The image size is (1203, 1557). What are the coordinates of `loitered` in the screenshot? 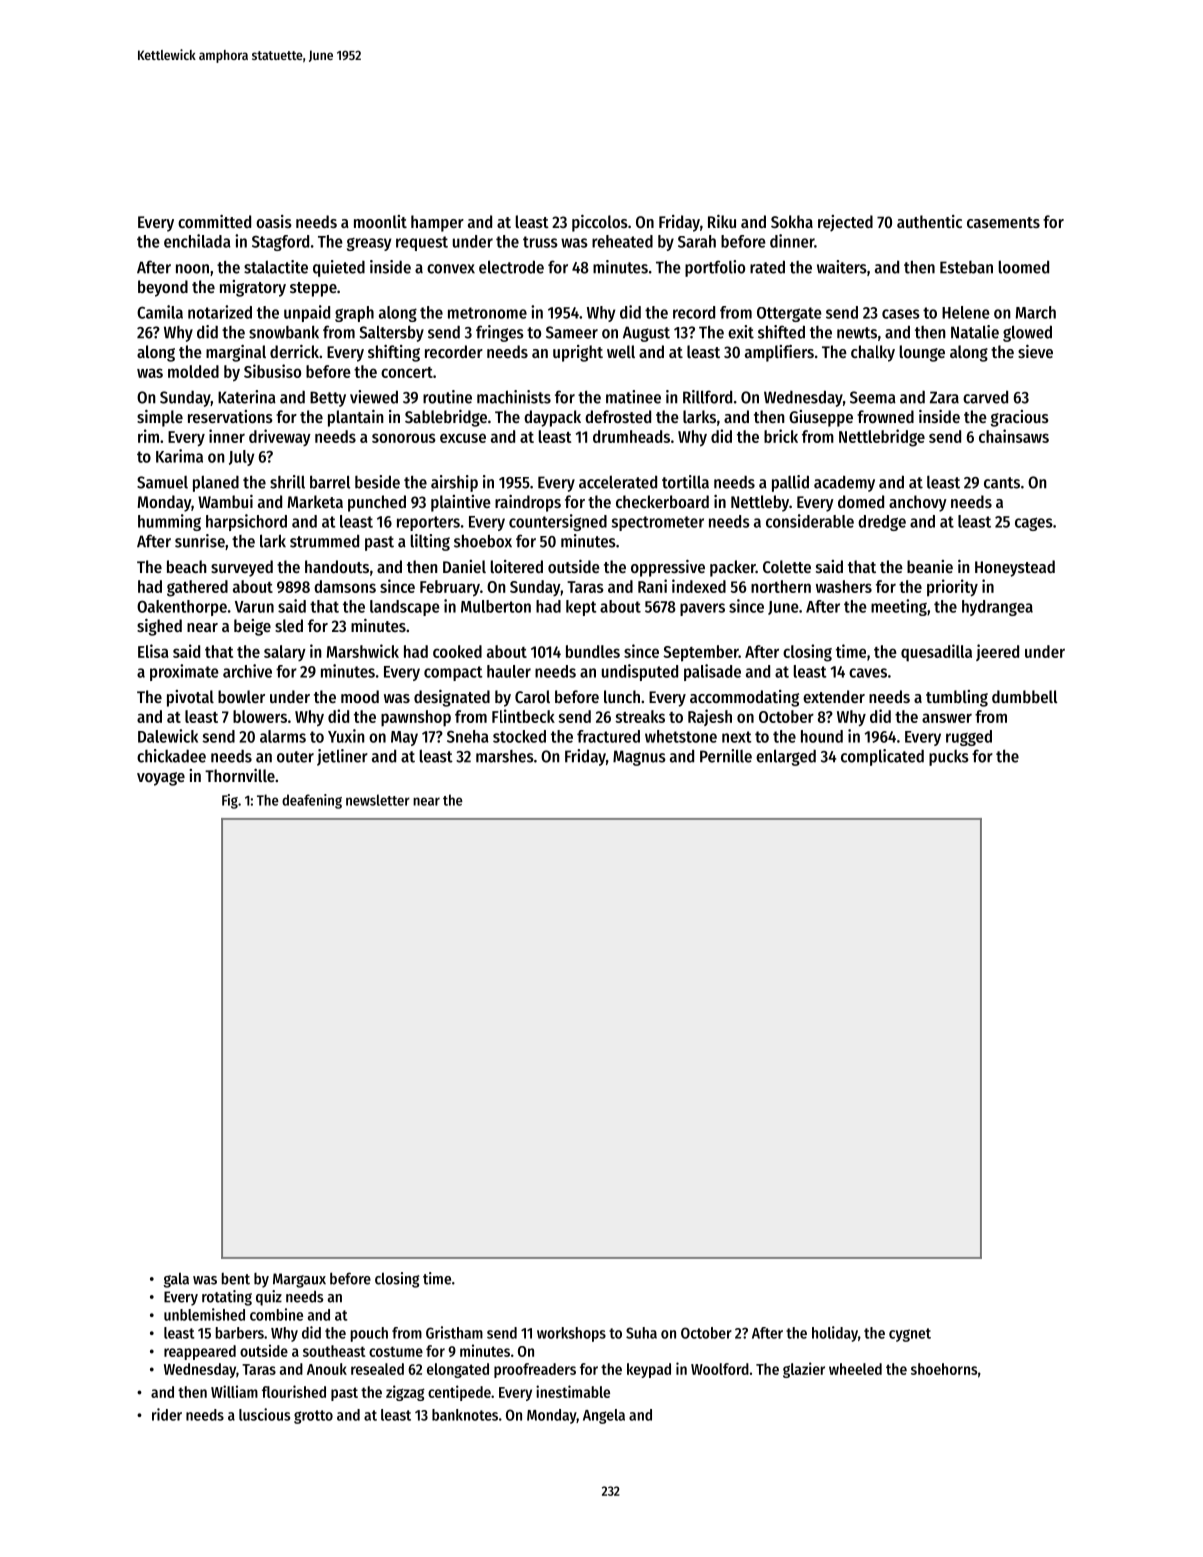 It's located at (517, 566).
